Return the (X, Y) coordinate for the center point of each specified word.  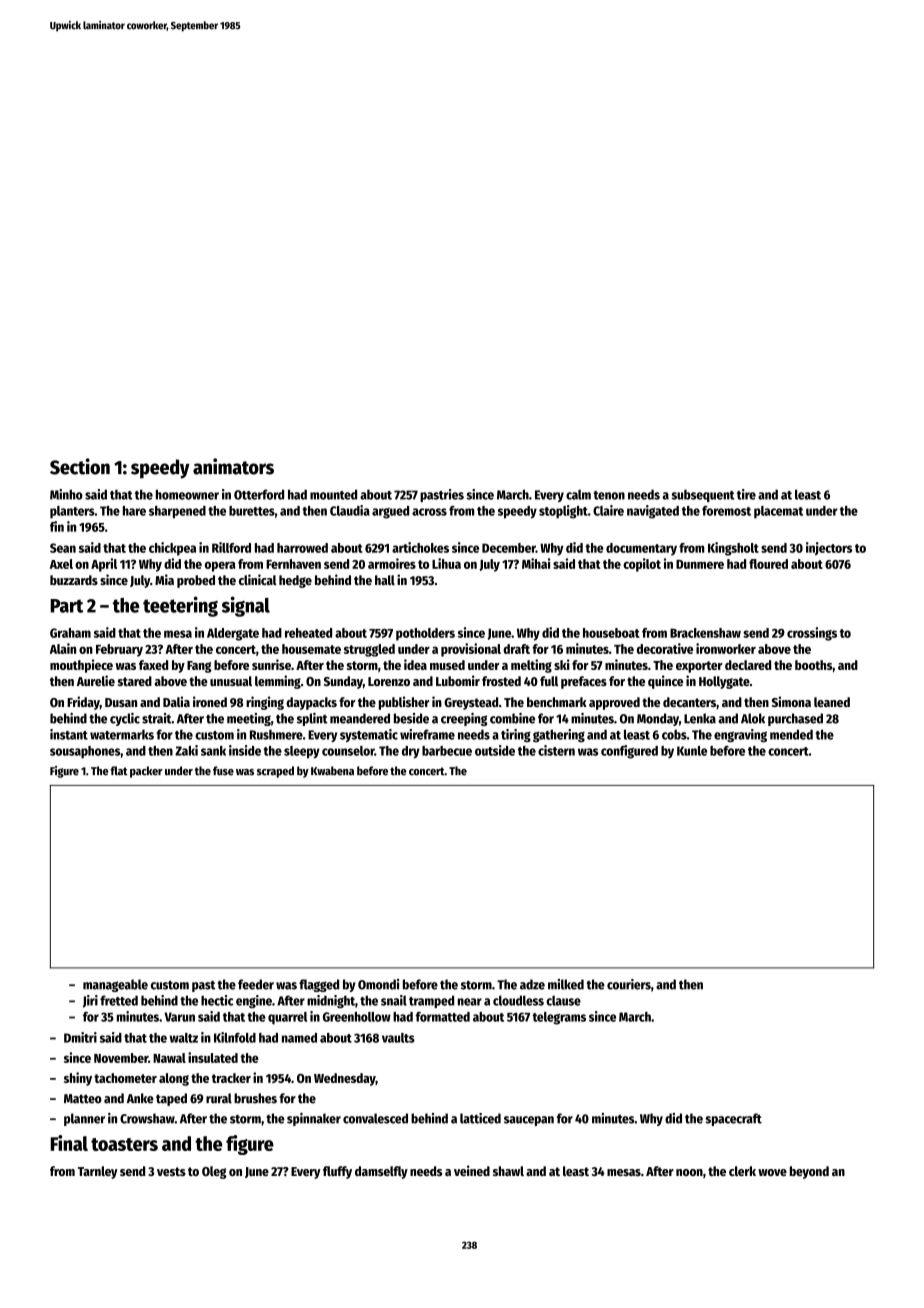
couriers (629, 984)
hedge (295, 581)
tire (746, 494)
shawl (508, 1171)
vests (171, 1171)
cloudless (518, 1000)
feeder (256, 984)
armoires (392, 563)
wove (772, 1172)
